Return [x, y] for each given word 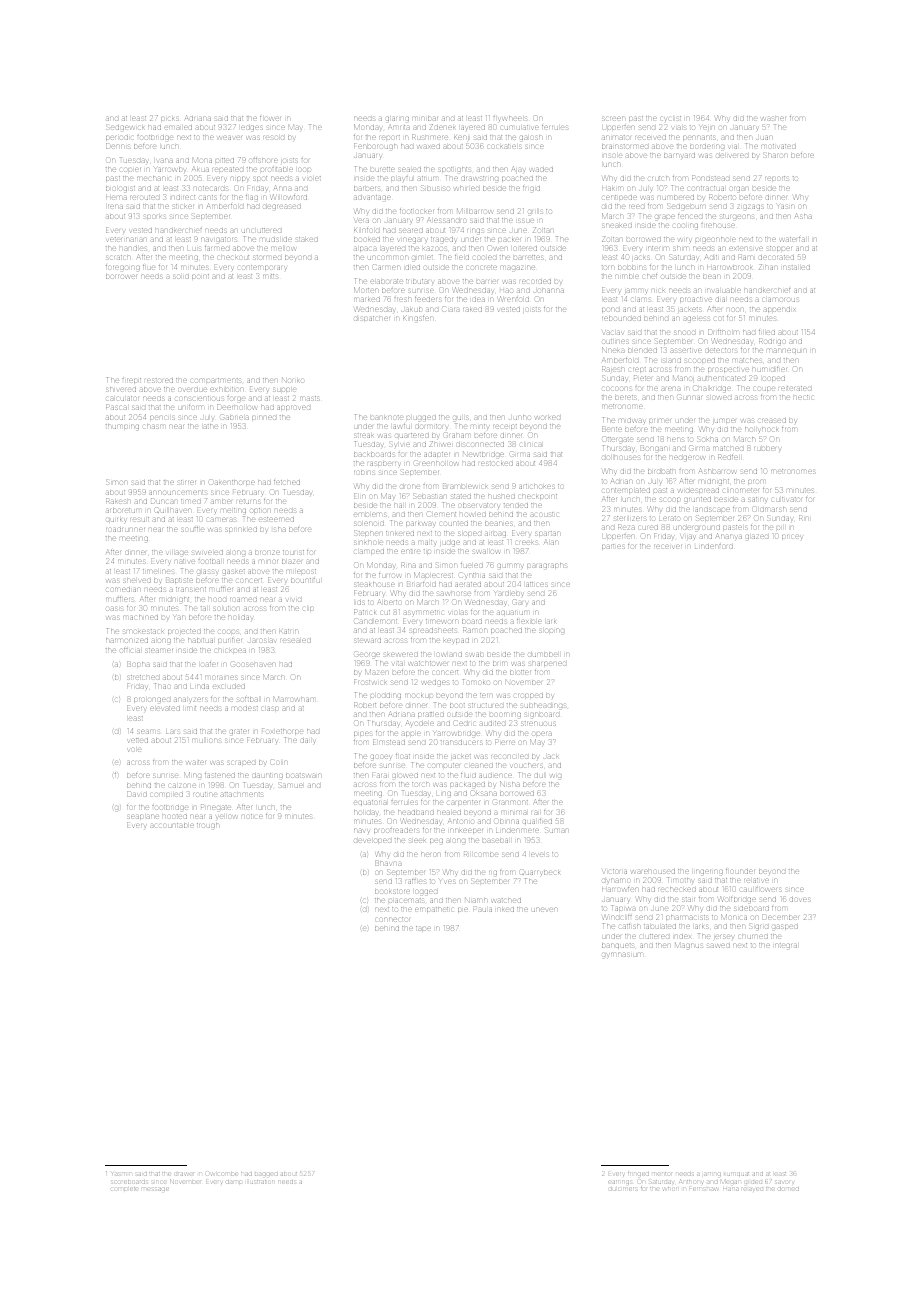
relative [756, 880]
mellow [283, 249]
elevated [165, 708]
